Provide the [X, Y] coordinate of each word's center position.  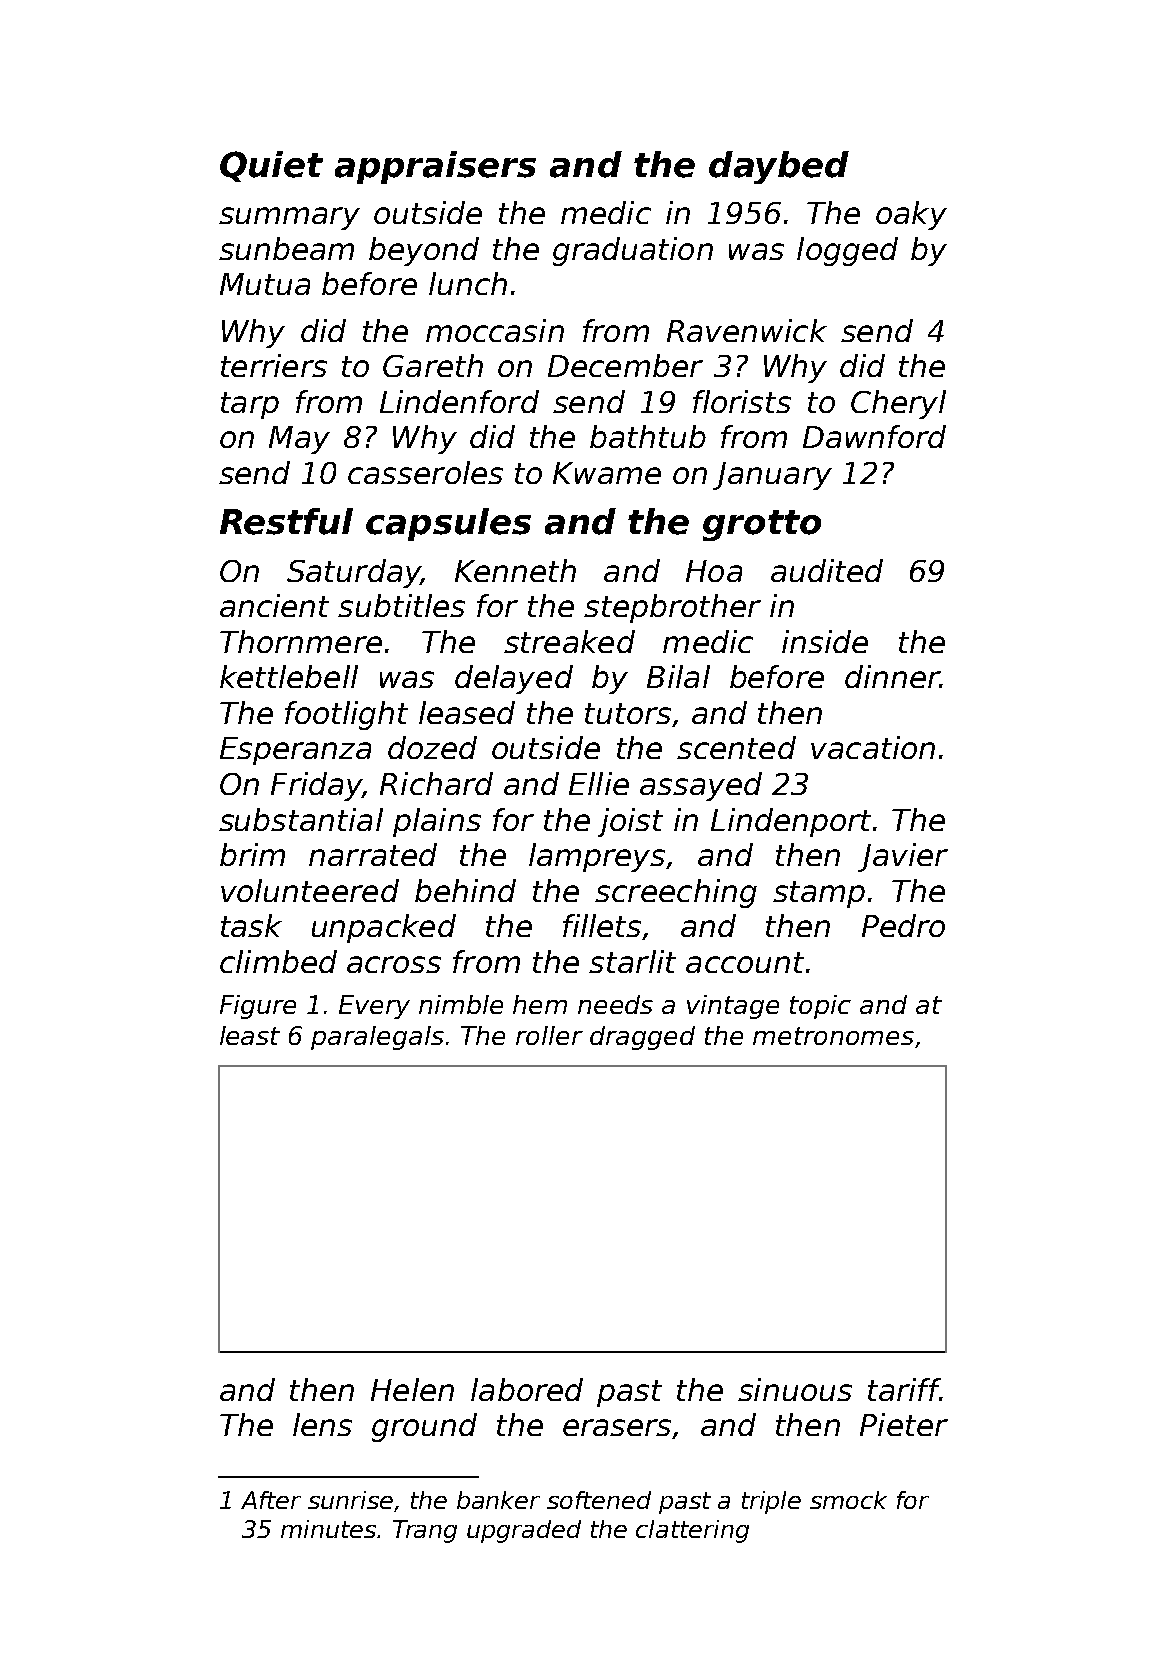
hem [540, 1004]
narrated [373, 854]
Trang [425, 1531]
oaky [911, 215]
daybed [779, 167]
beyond [424, 251]
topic [820, 1007]
